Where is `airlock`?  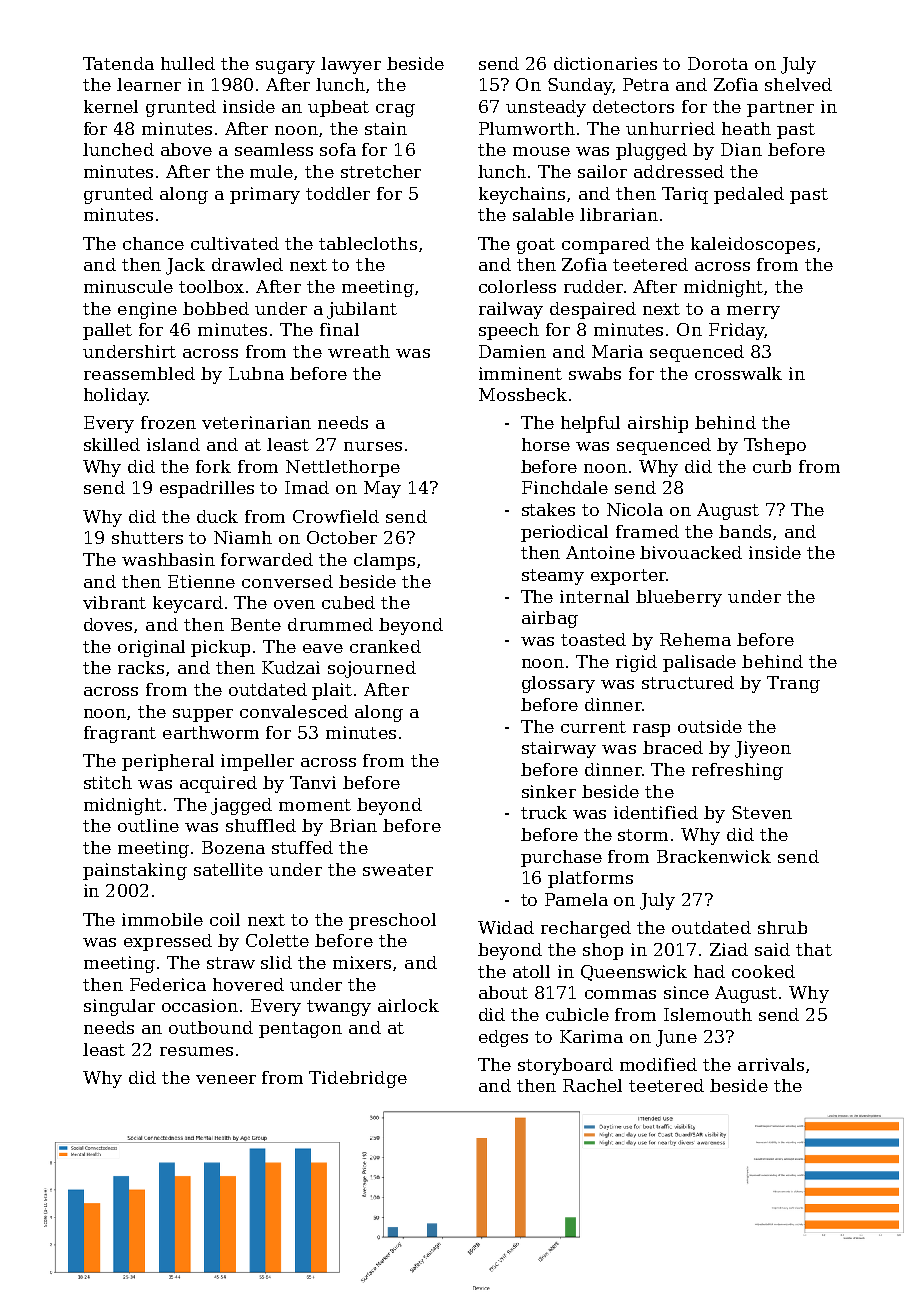 airlock is located at coordinates (408, 1005).
